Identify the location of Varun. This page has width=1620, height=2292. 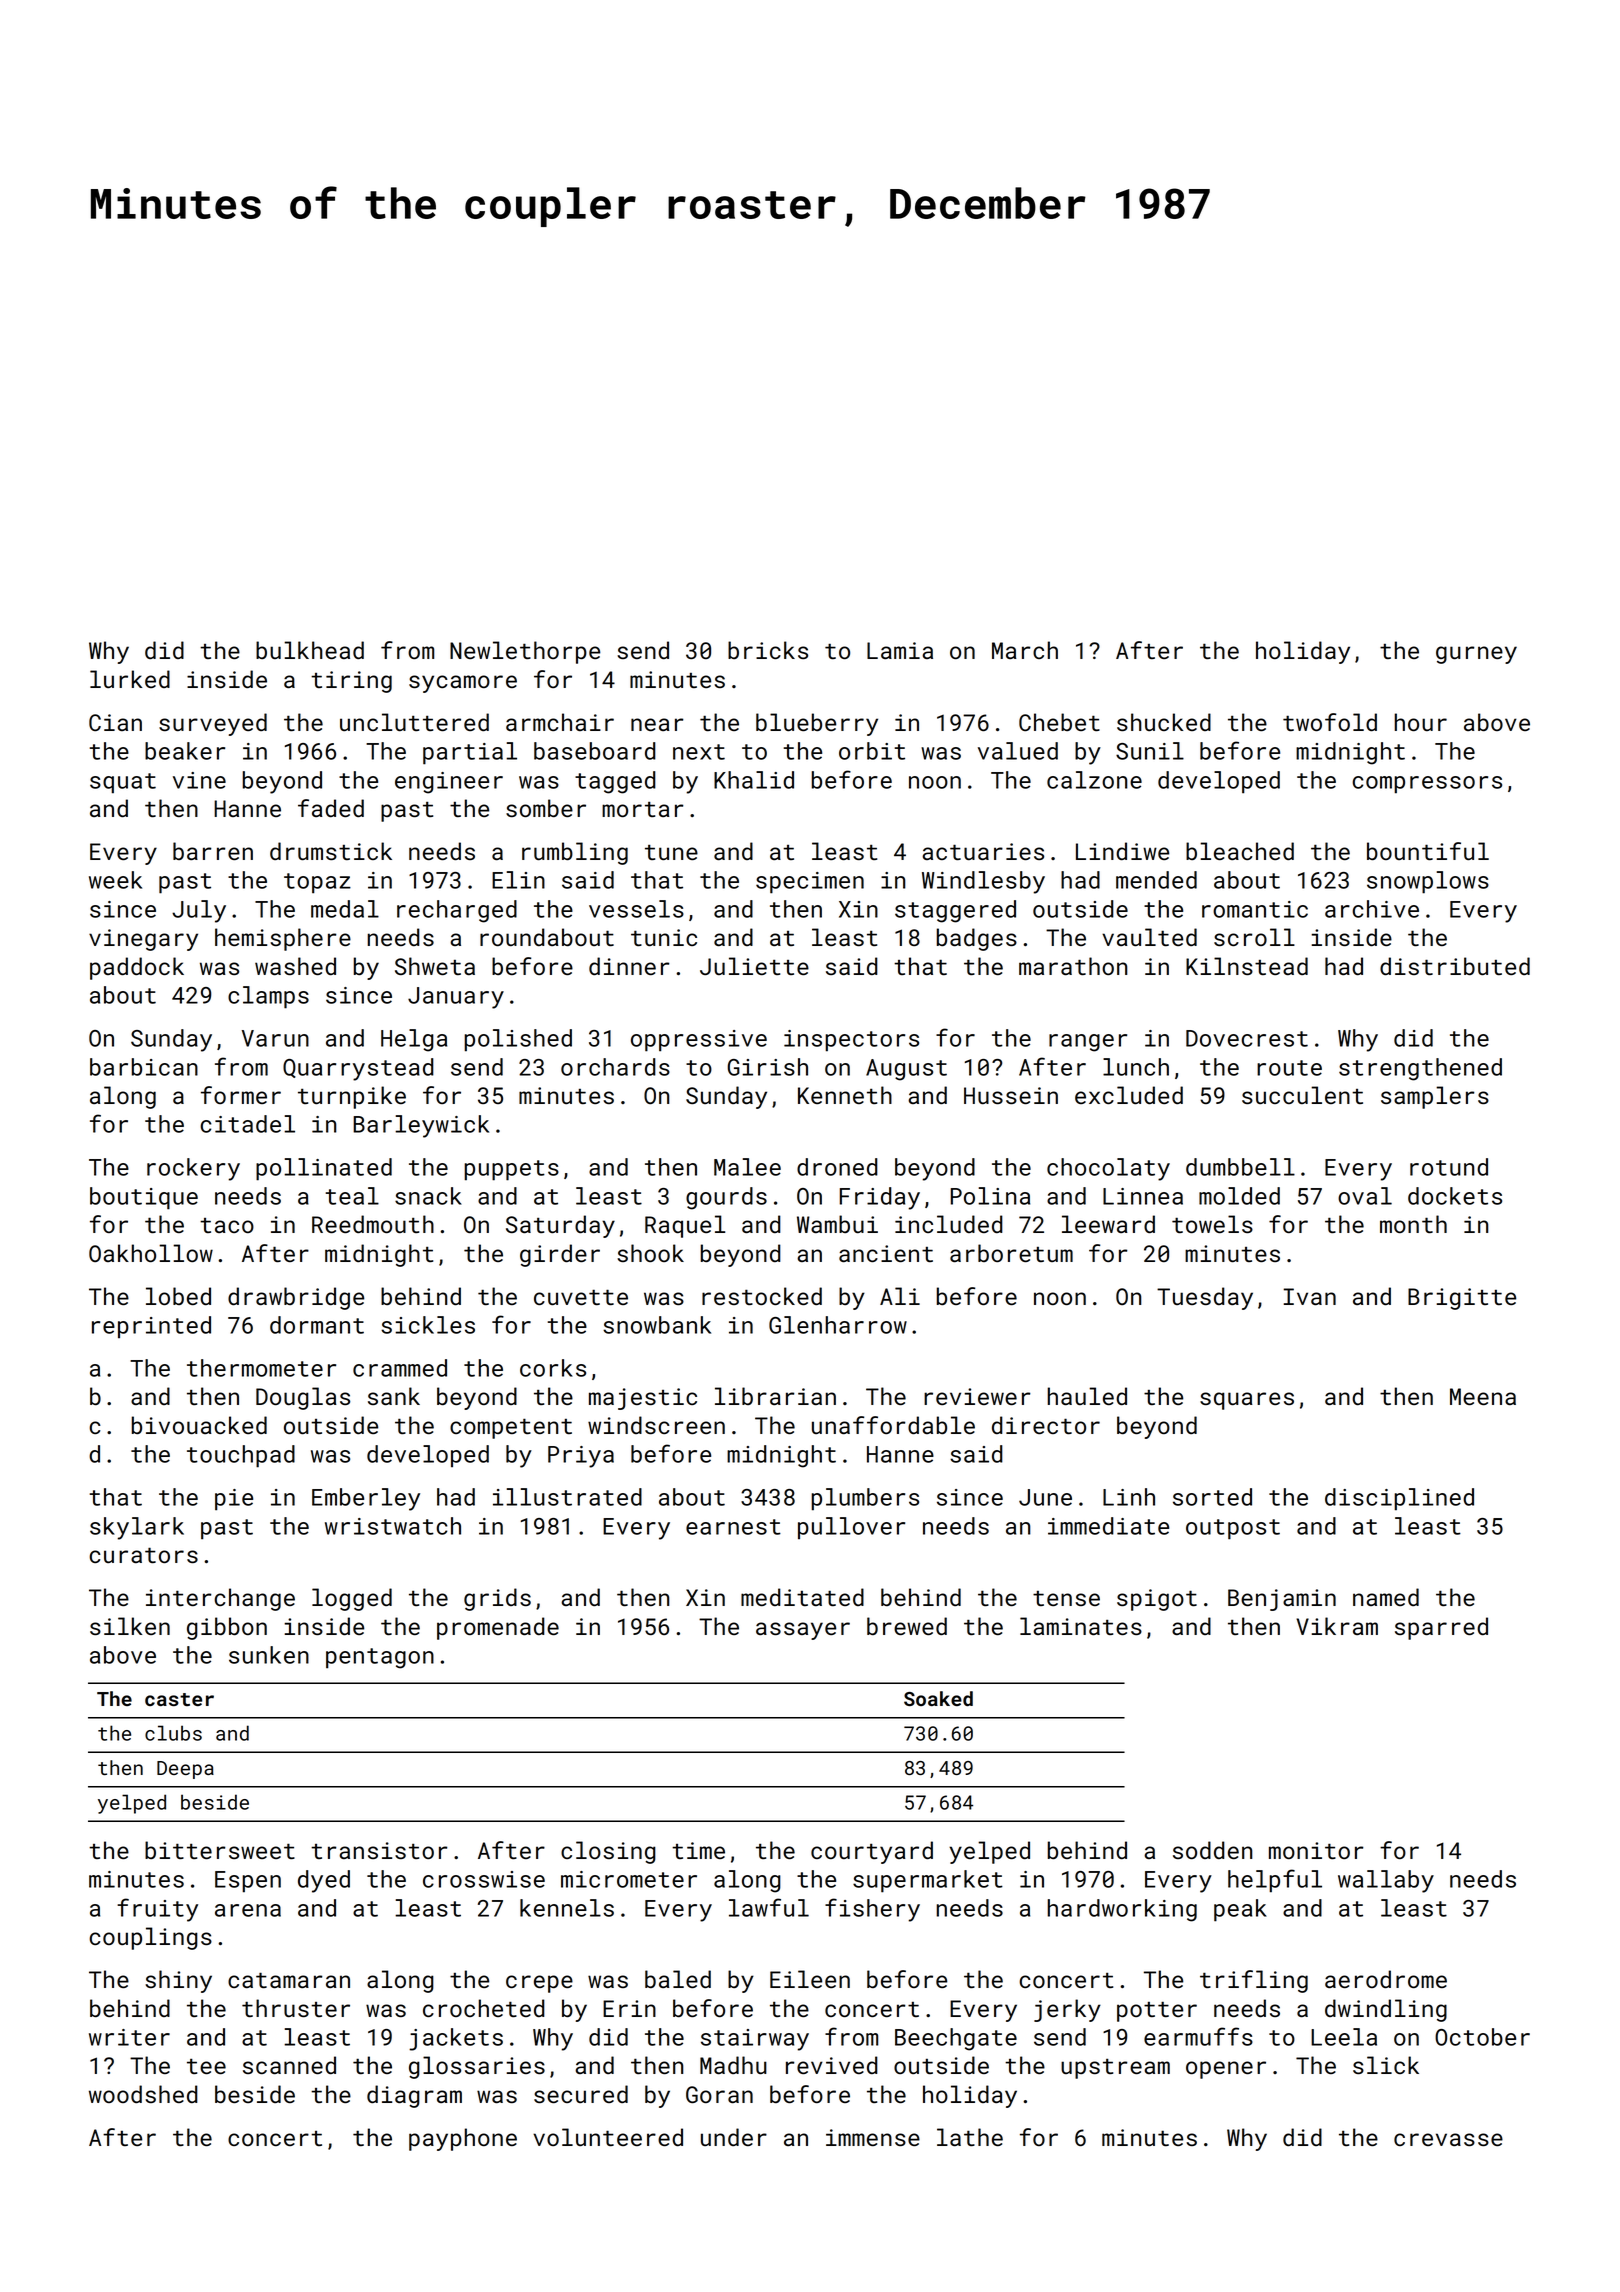
(275, 1038).
